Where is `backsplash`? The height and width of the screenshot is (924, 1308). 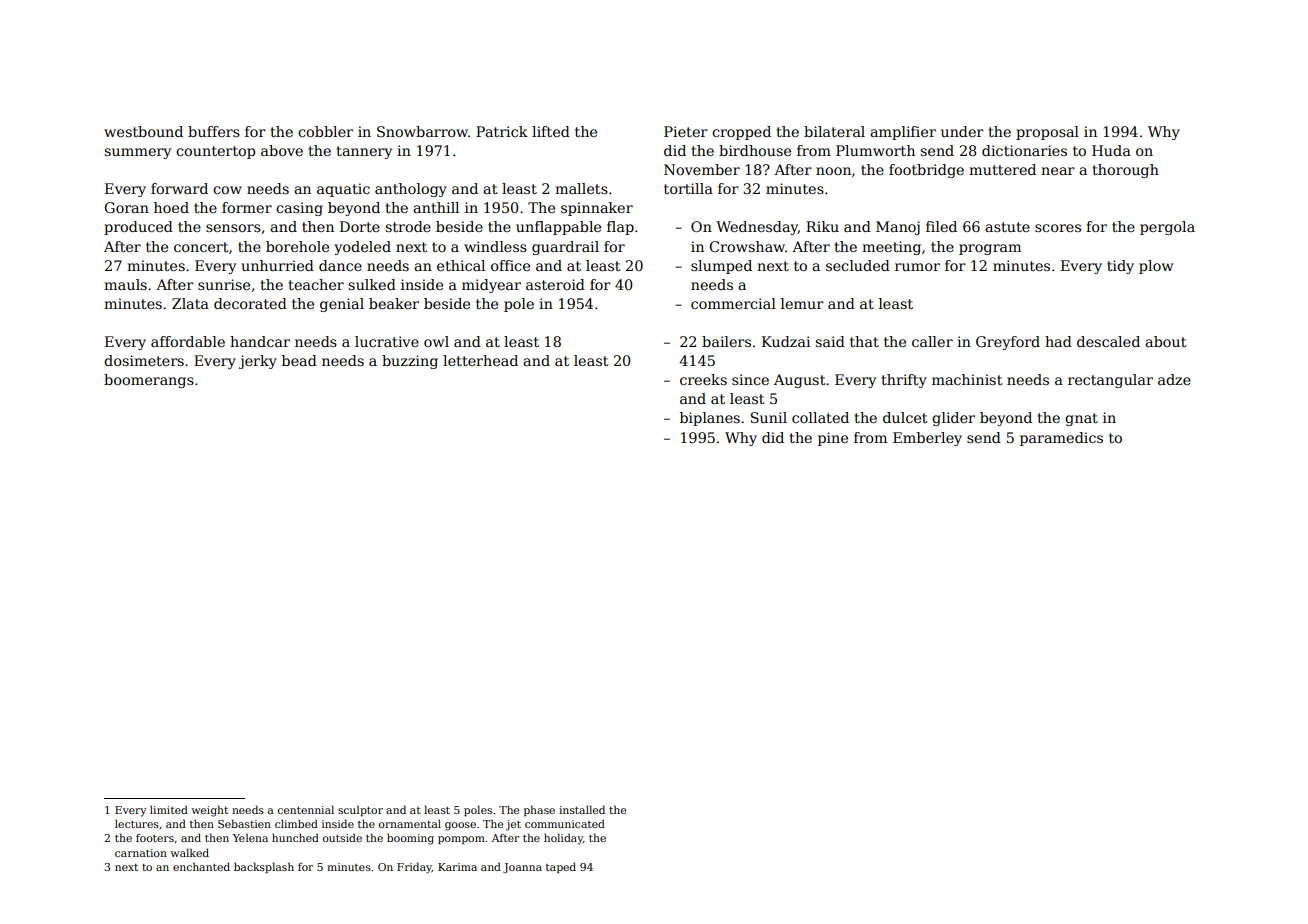 backsplash is located at coordinates (264, 867).
